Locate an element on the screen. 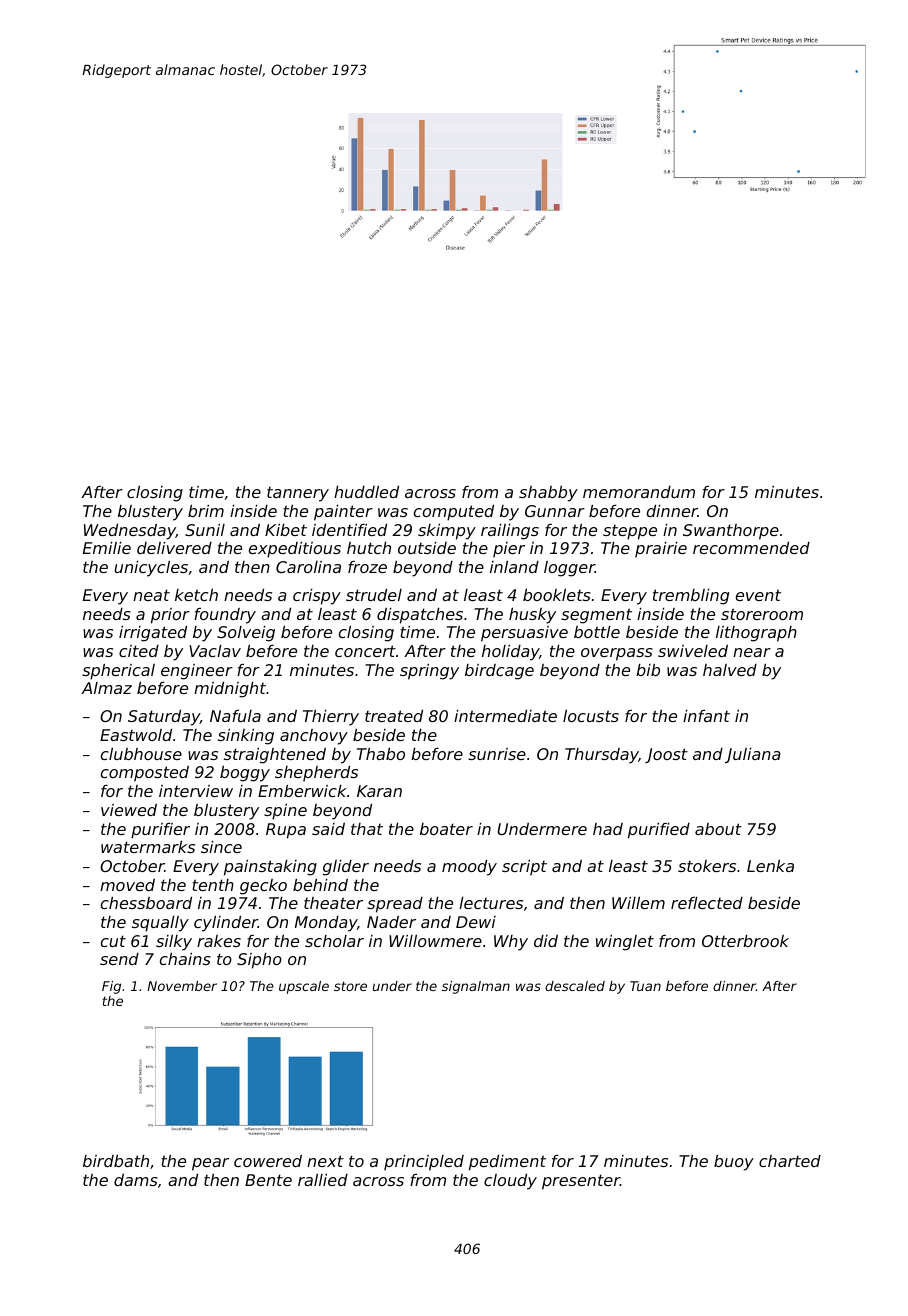 Image resolution: width=908 pixels, height=1316 pixels. cloudy is located at coordinates (510, 1182).
